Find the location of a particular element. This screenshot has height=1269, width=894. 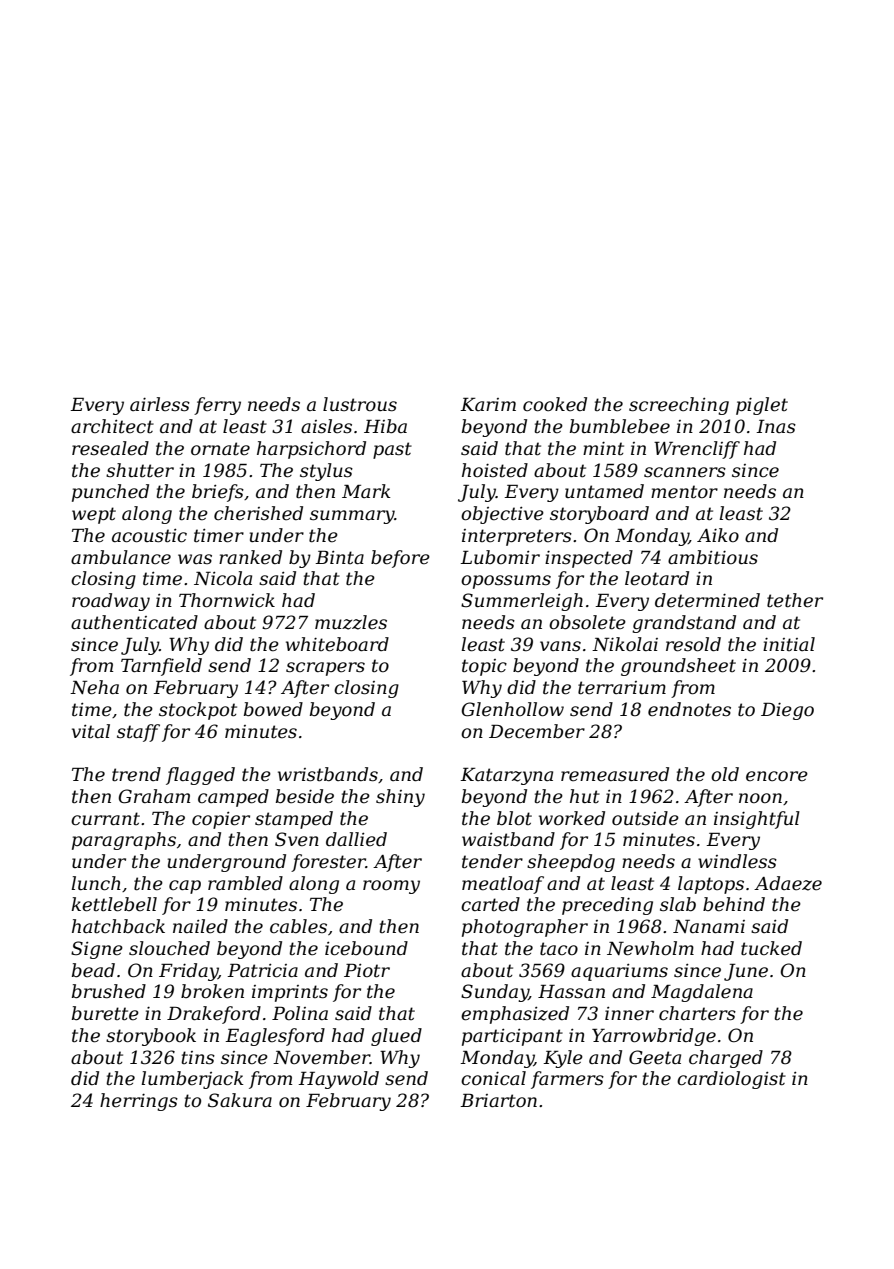

Tarnfield is located at coordinates (161, 667).
